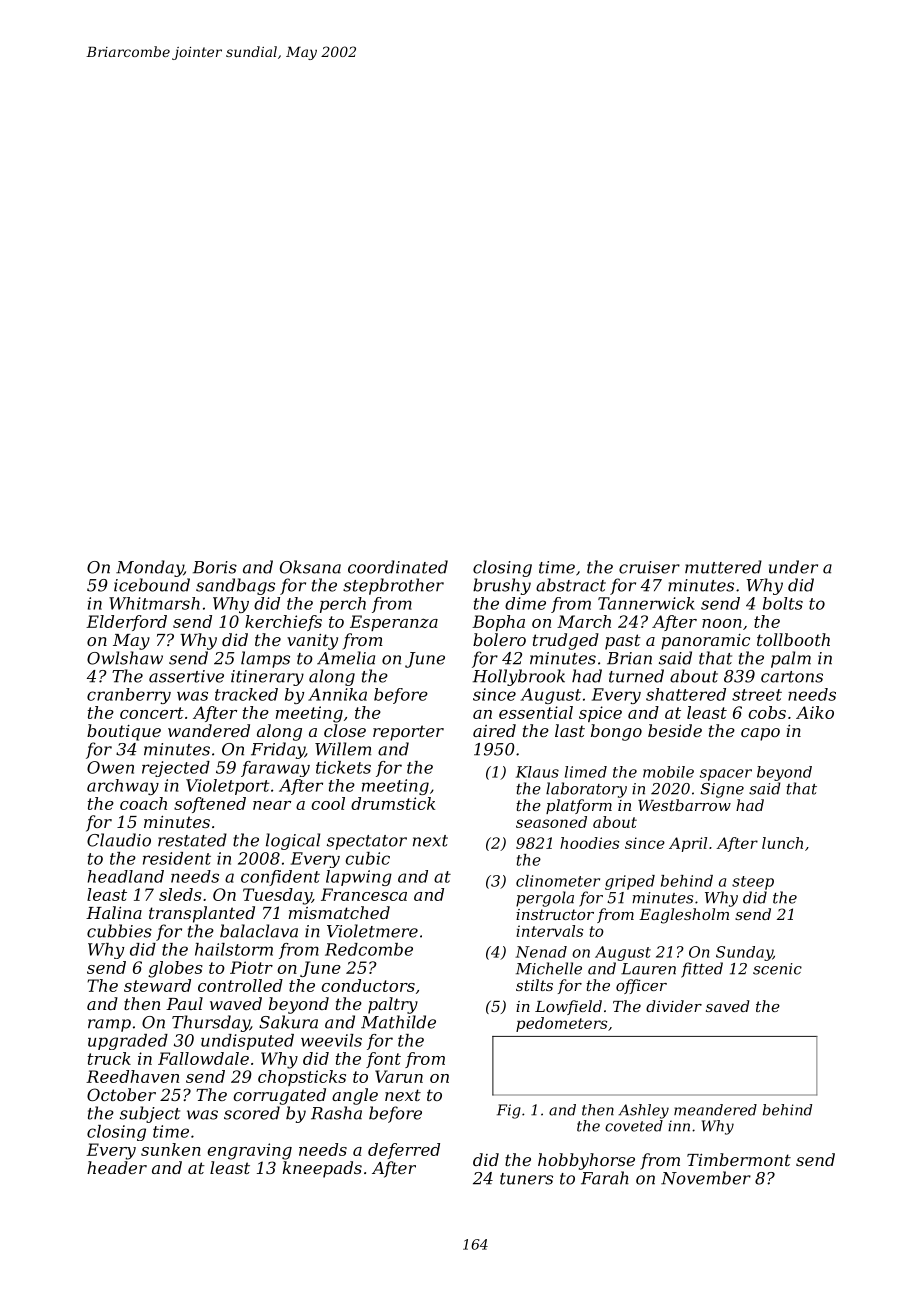 The image size is (924, 1308). Describe the element at coordinates (570, 730) in the screenshot. I see `last` at that location.
